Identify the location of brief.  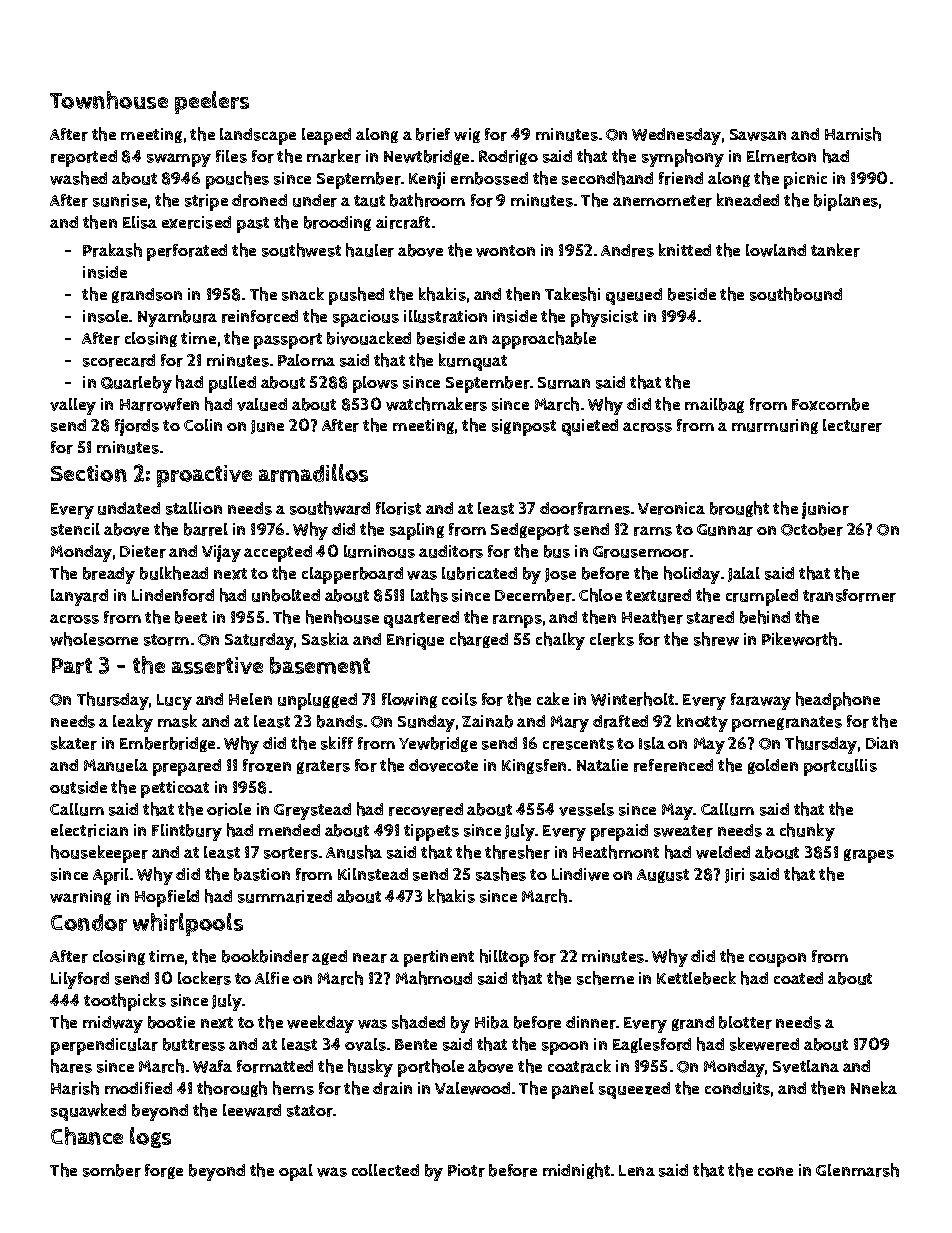
(433, 134).
